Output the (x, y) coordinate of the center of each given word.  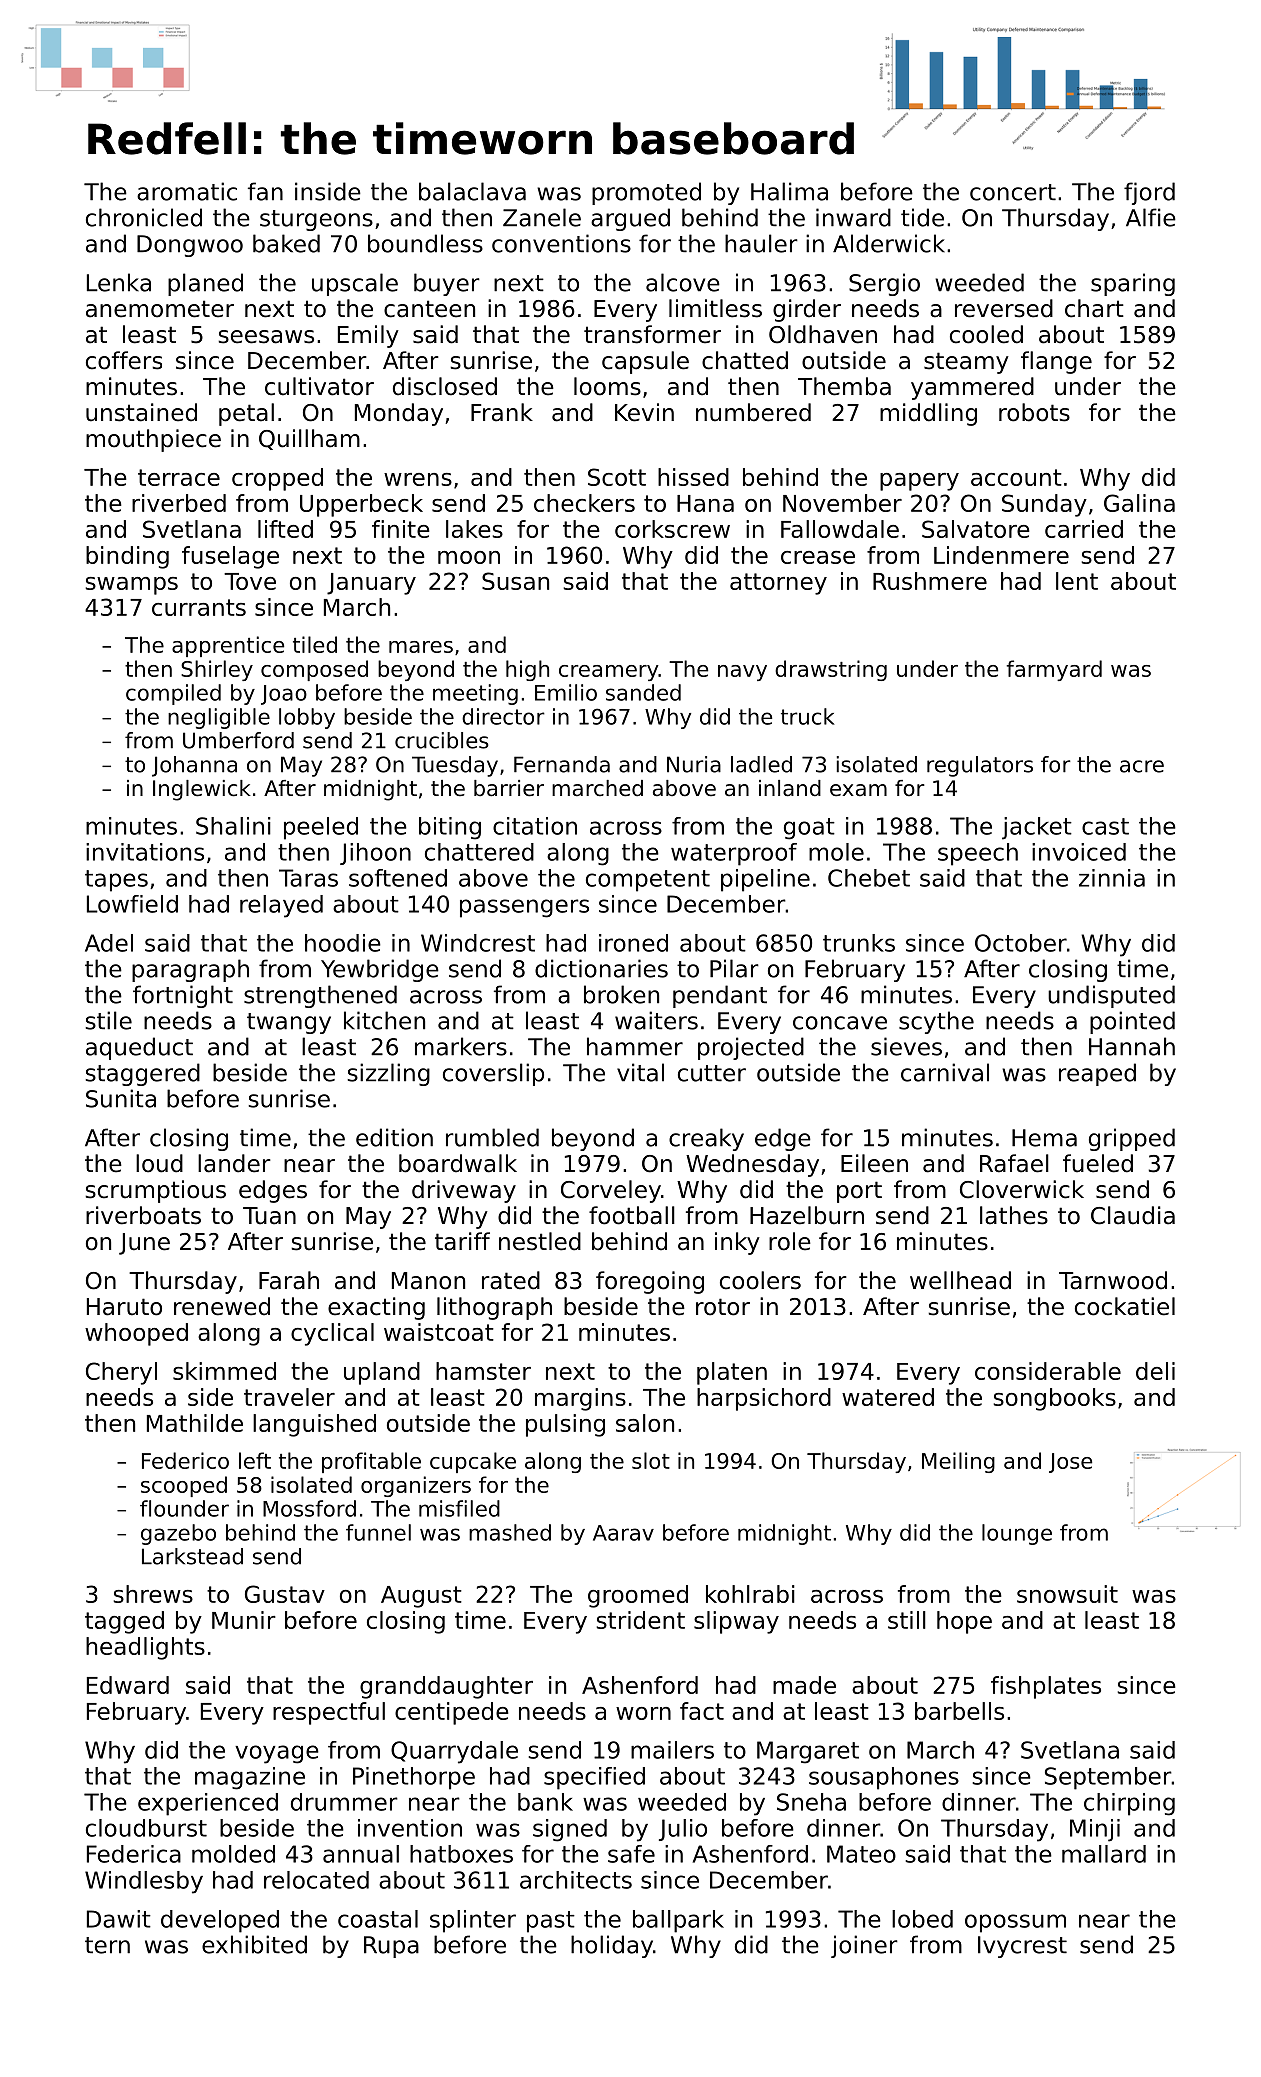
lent (1077, 581)
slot (651, 1460)
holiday (612, 1946)
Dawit (119, 1919)
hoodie (343, 943)
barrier (509, 788)
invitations (145, 852)
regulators (980, 766)
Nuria (694, 764)
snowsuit (1067, 1594)
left (255, 1460)
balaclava (472, 191)
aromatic (187, 191)
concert (1013, 192)
